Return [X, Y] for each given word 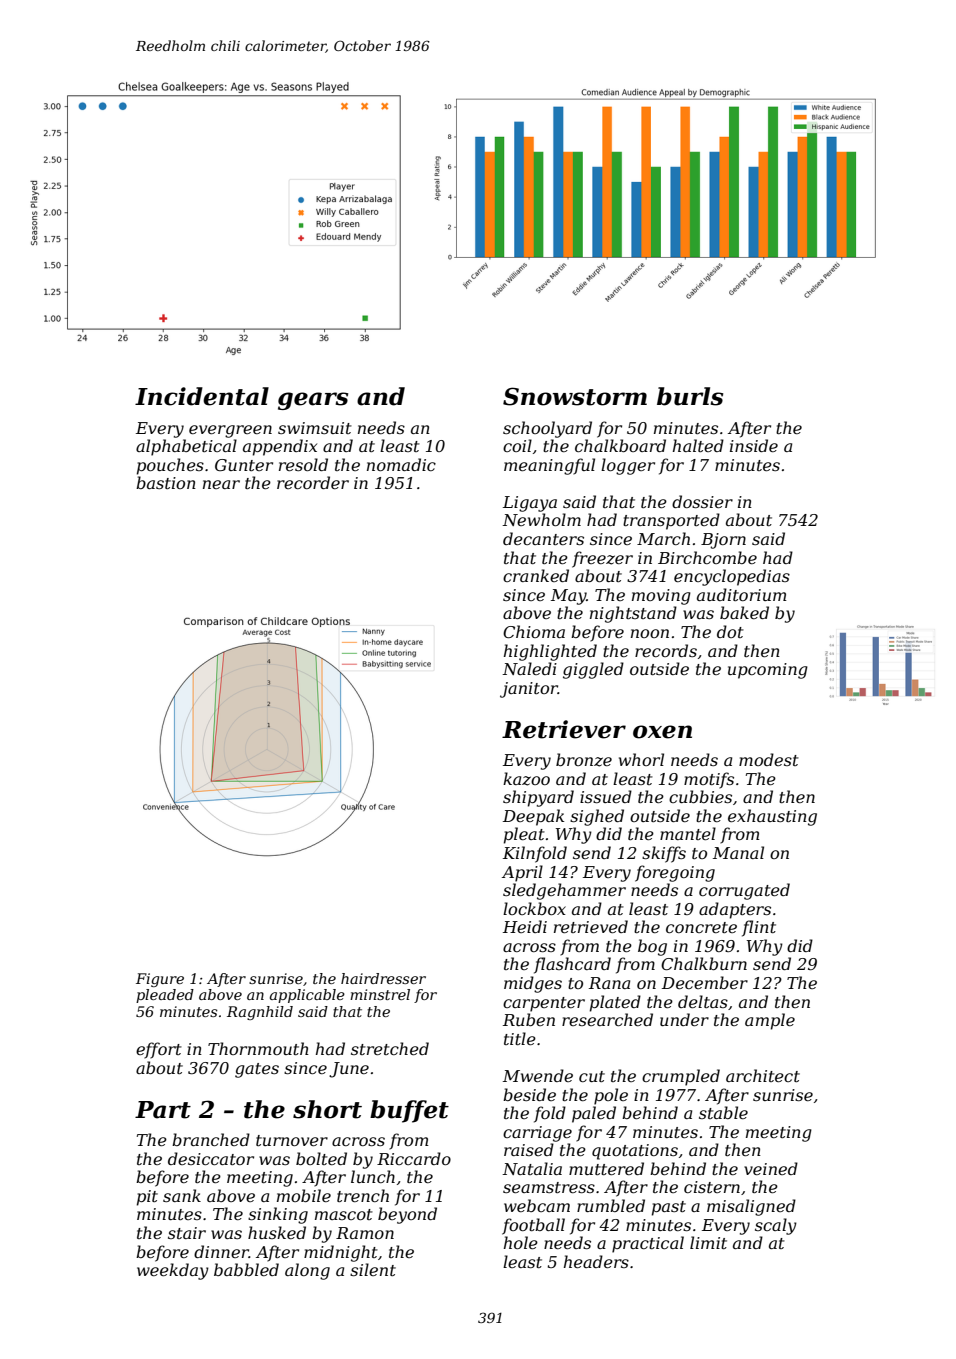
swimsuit [315, 428]
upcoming [768, 671]
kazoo [526, 779]
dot [730, 631]
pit [147, 1198]
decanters [543, 538]
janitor [529, 690]
